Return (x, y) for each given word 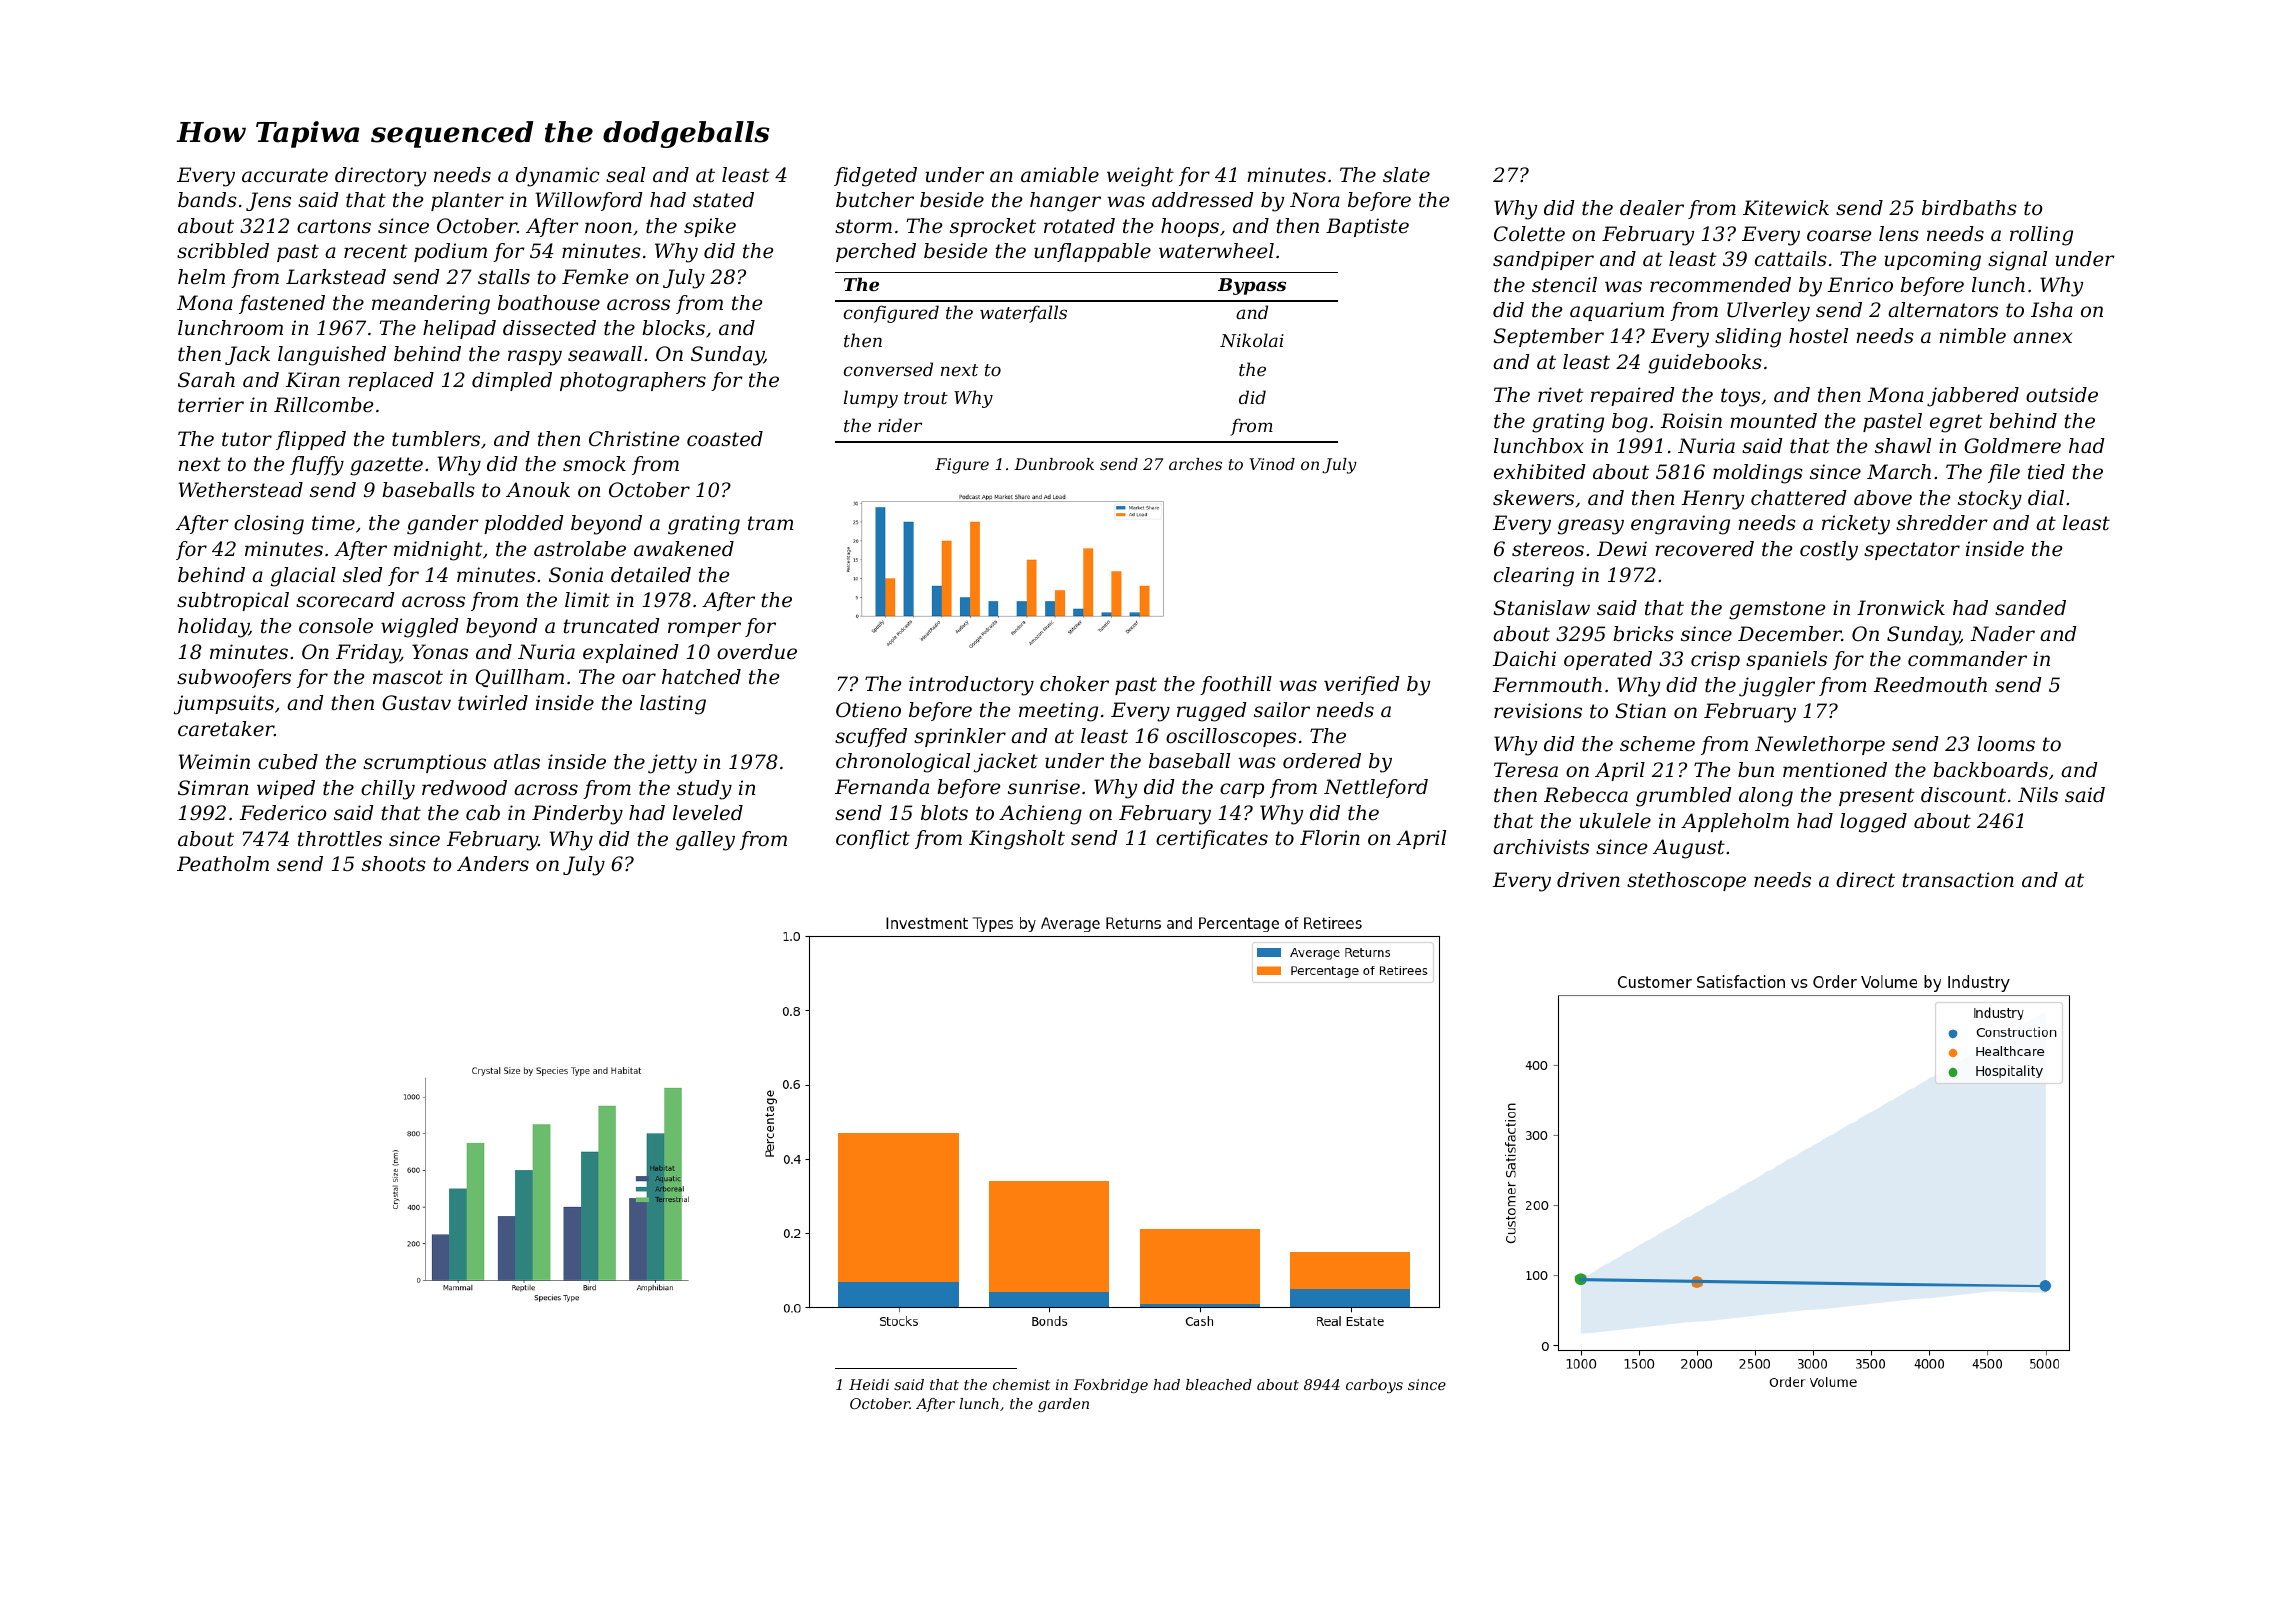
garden (1063, 1405)
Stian (1640, 711)
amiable (1060, 175)
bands (207, 200)
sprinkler (960, 737)
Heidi (869, 1384)
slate (1406, 175)
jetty (672, 764)
